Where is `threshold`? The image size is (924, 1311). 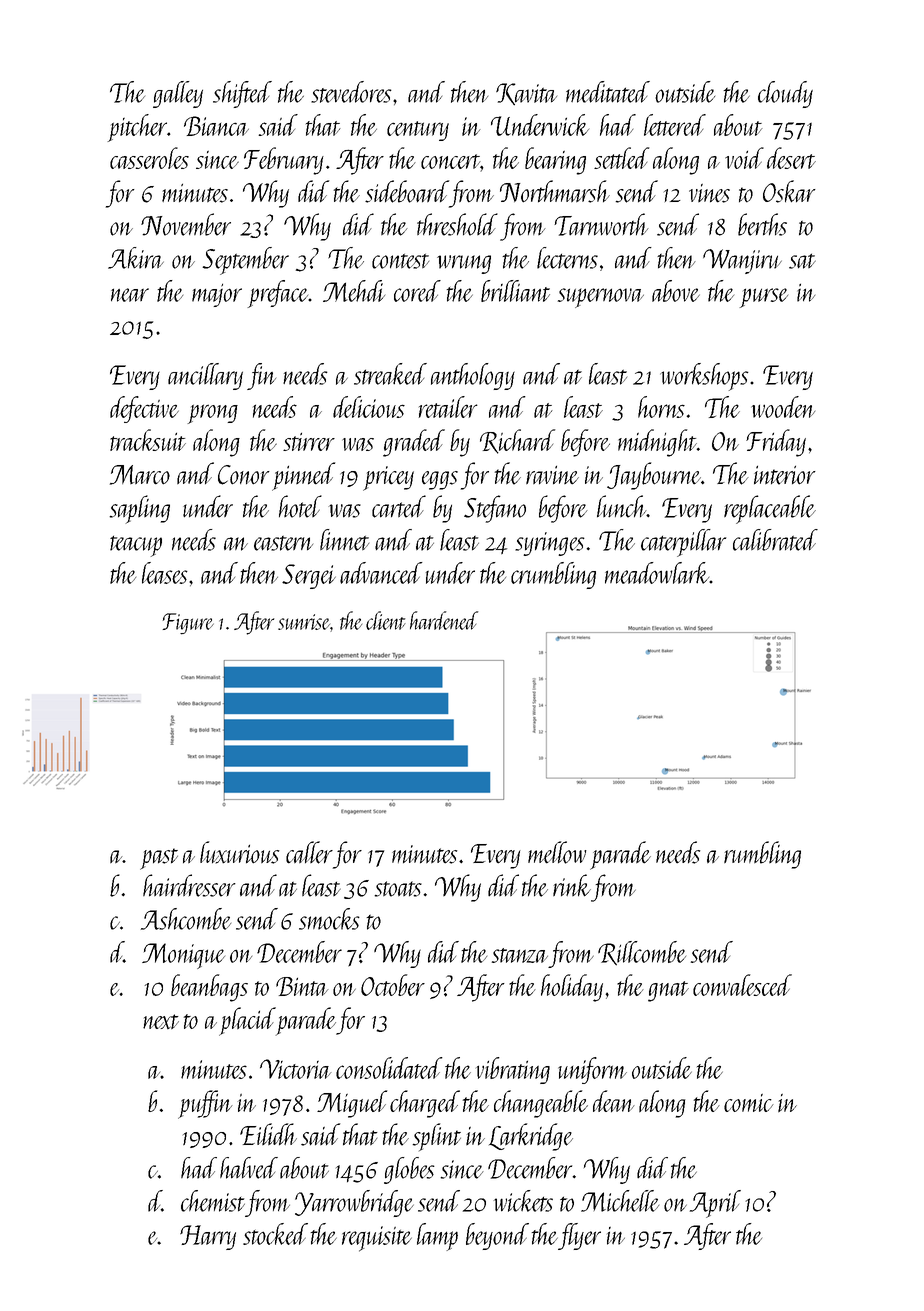 threshold is located at coordinates (457, 224).
